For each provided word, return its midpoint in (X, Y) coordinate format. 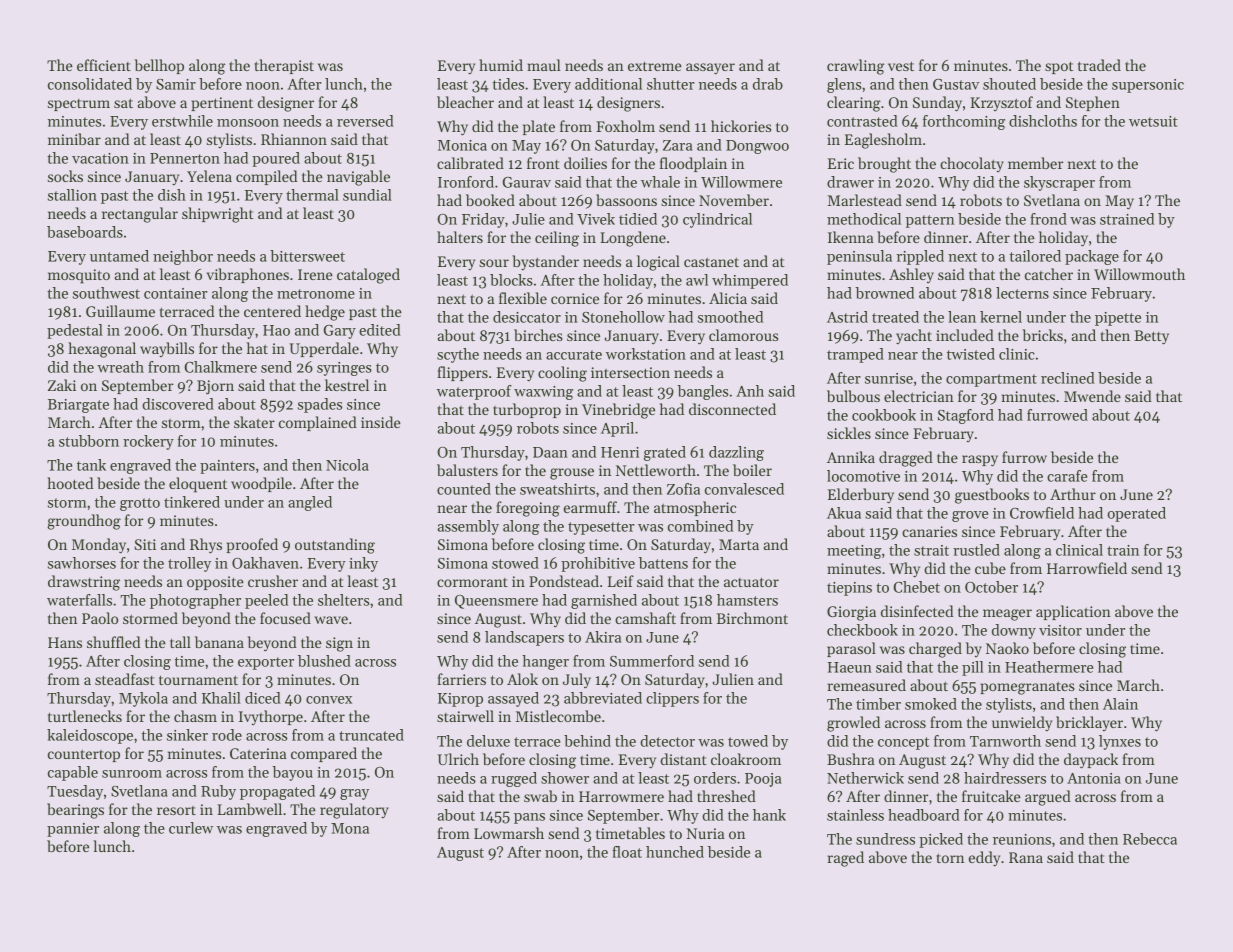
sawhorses (82, 563)
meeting (854, 552)
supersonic (1148, 86)
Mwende (1092, 396)
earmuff (590, 507)
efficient (104, 65)
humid (501, 65)
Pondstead (564, 581)
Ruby (218, 792)
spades (320, 405)
